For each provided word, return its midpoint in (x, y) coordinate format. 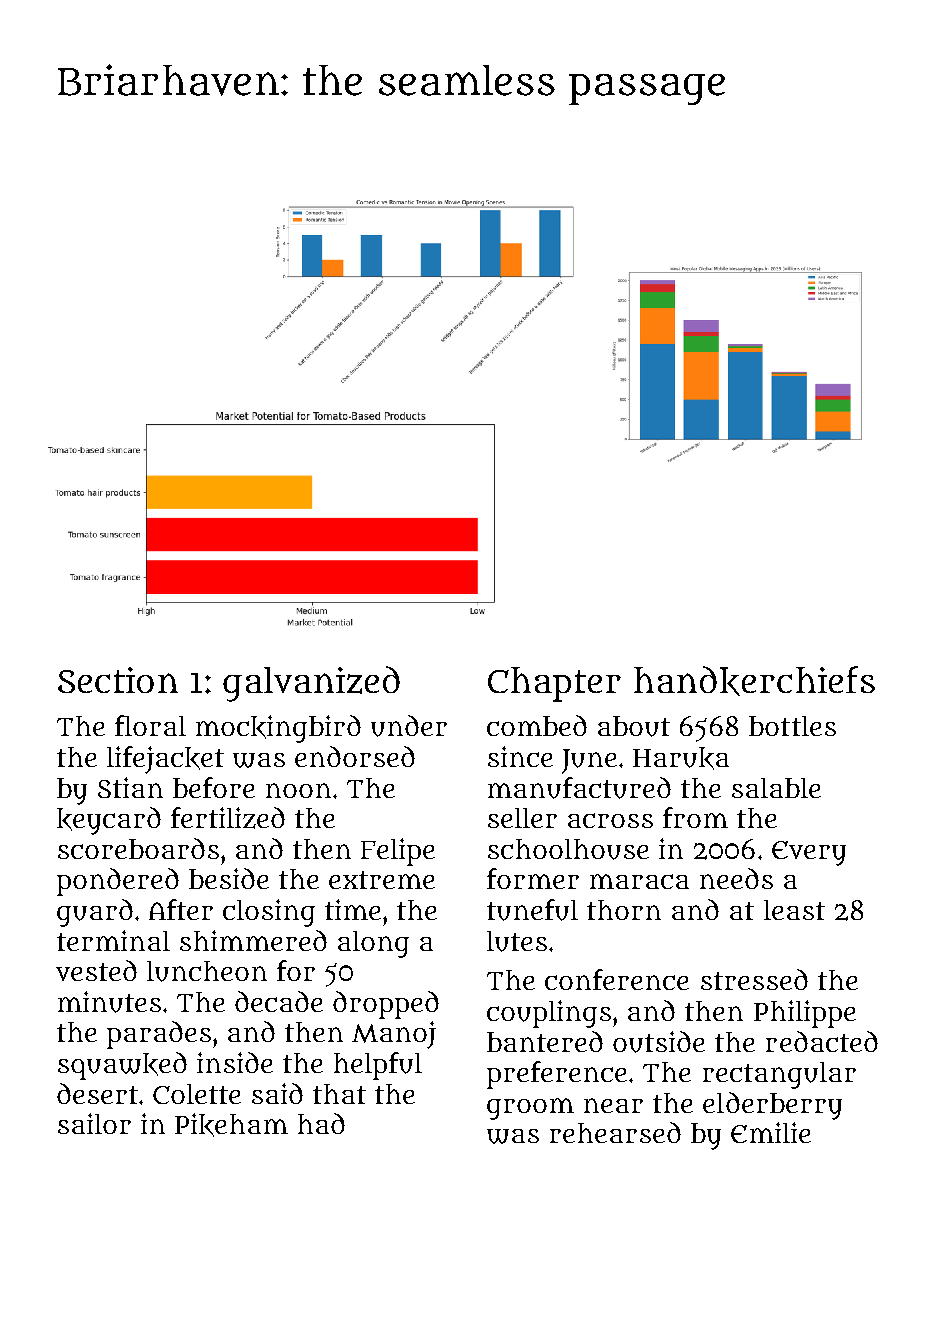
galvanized (311, 684)
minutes (109, 1002)
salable (776, 788)
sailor (94, 1123)
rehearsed (615, 1132)
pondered (118, 882)
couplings (549, 1014)
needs (736, 878)
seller (522, 818)
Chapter (554, 684)
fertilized (228, 818)
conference (617, 979)
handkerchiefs (754, 681)
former (533, 878)
